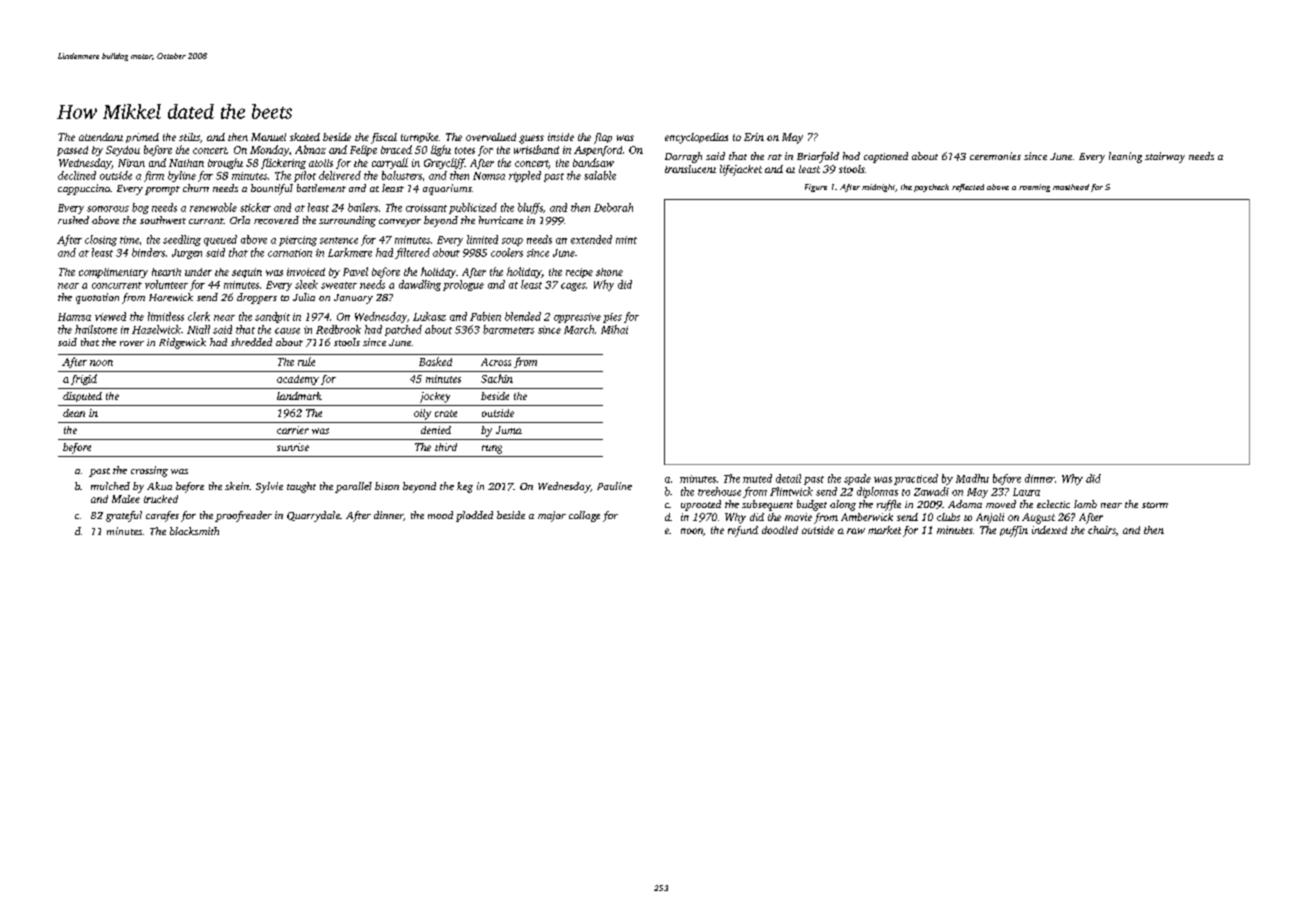 The image size is (1308, 924). What do you see at coordinates (509, 430) in the screenshot?
I see `Juma` at bounding box center [509, 430].
